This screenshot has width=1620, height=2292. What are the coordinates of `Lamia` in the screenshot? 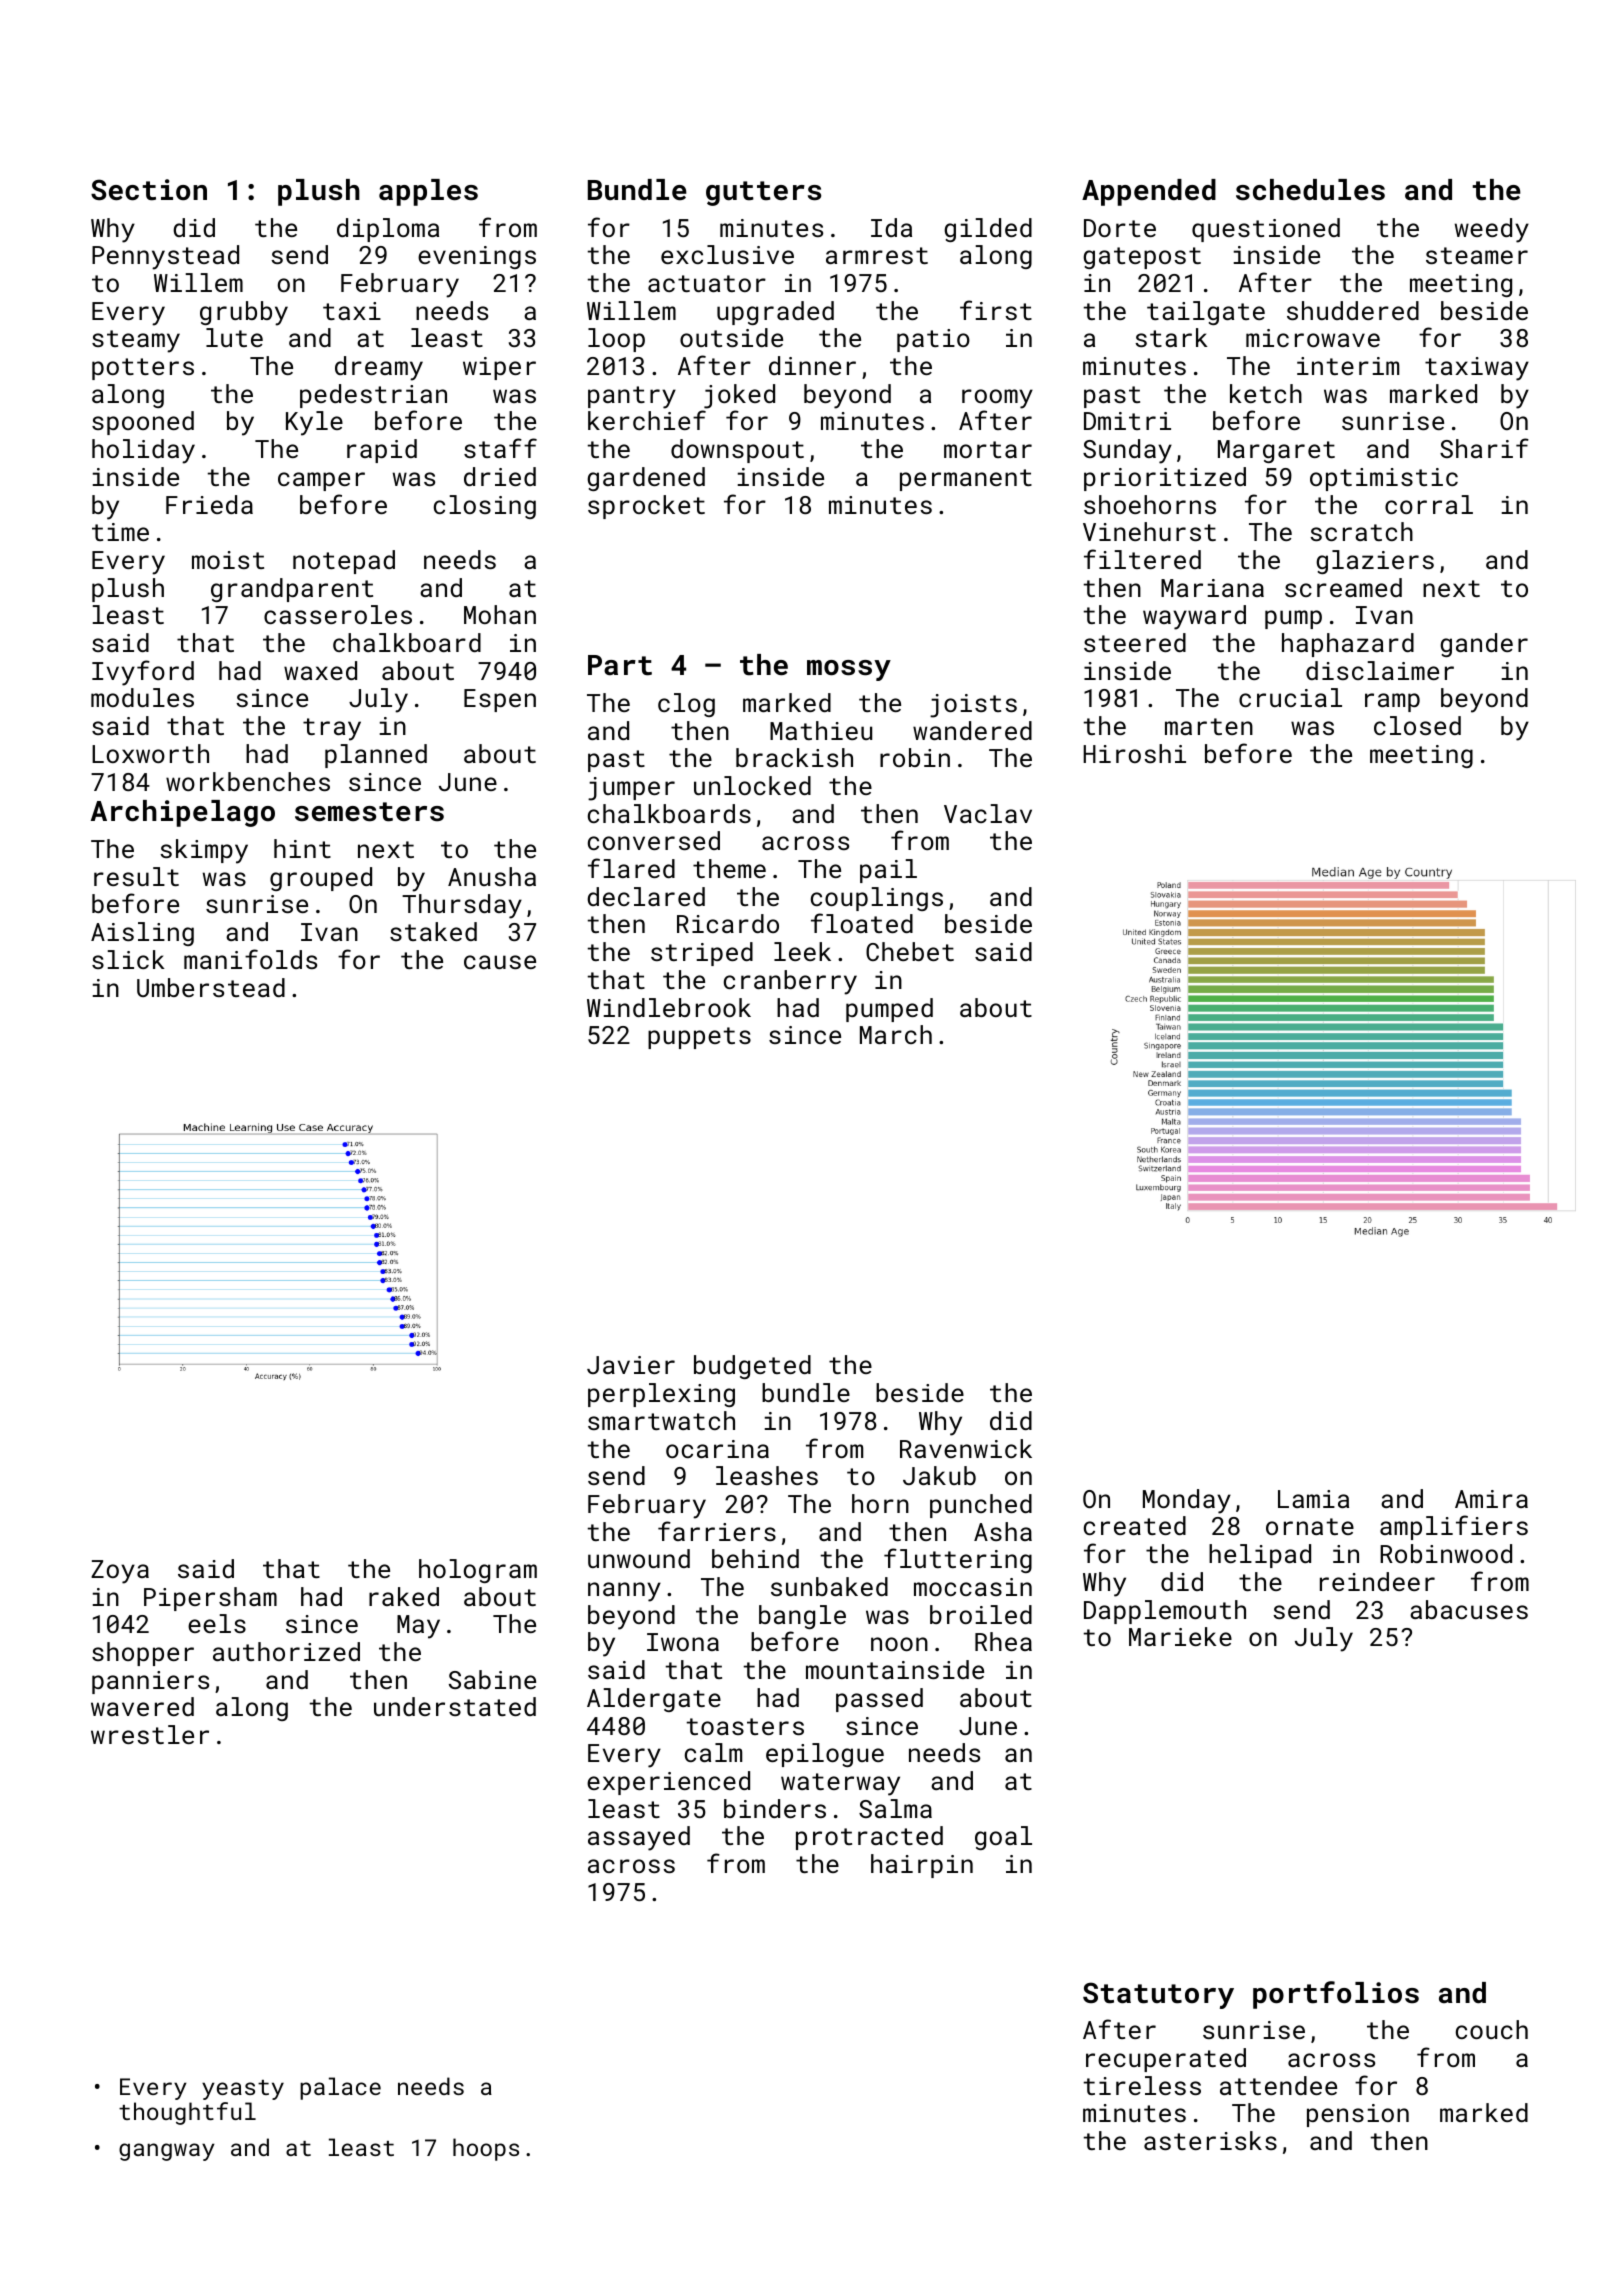 It's located at (1313, 1499).
